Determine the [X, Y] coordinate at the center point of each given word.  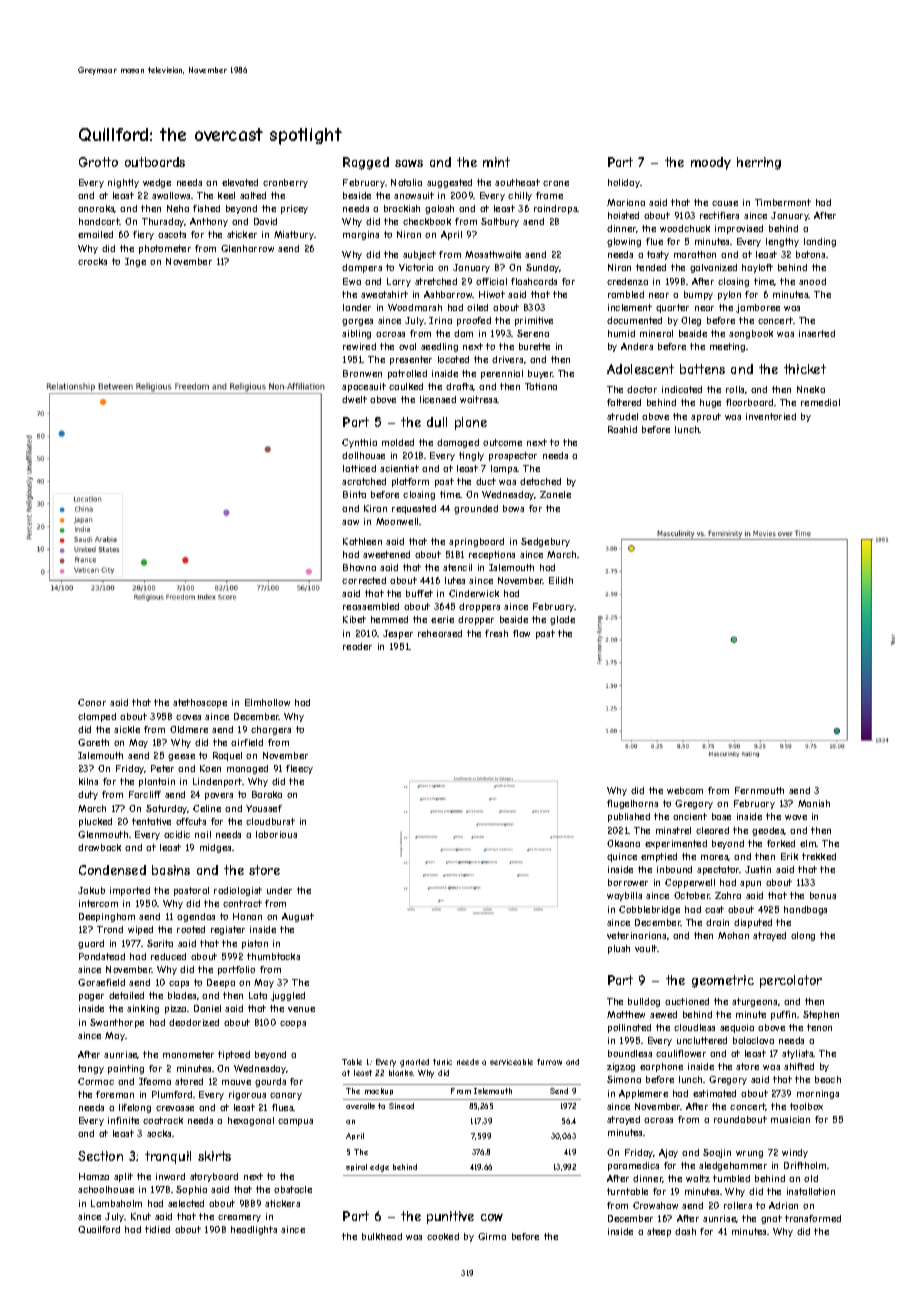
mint [496, 162]
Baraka [267, 794]
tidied [157, 1229]
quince [622, 857]
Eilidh [561, 580]
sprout [706, 417]
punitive [450, 1217]
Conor [92, 702]
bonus [823, 895]
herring [759, 163]
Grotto [98, 162]
